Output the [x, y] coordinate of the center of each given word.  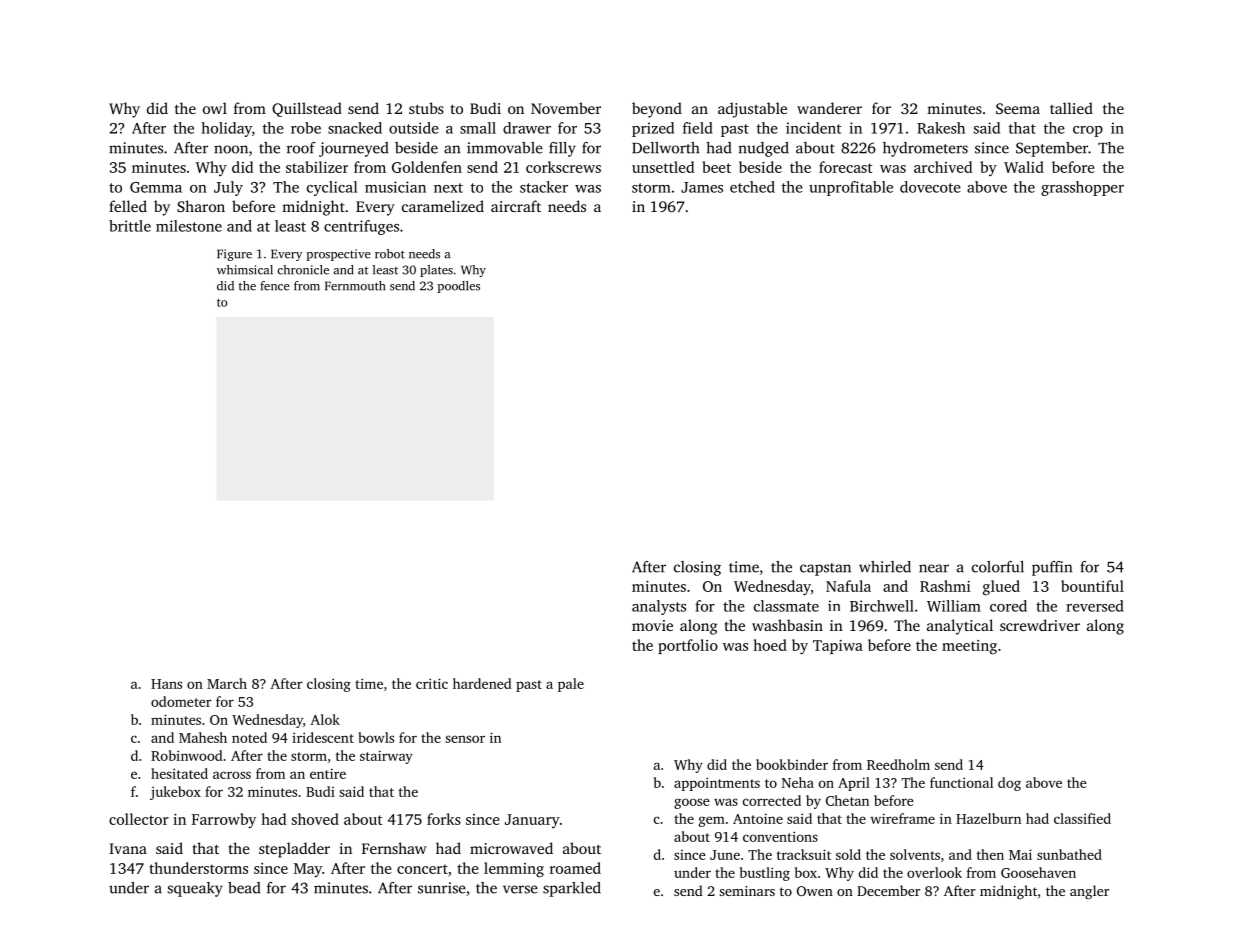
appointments [717, 784]
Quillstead [307, 109]
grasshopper [1082, 188]
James [702, 187]
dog [1009, 784]
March [227, 683]
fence [275, 286]
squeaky [195, 889]
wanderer [829, 108]
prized [653, 129]
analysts [659, 607]
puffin [1052, 568]
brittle [130, 226]
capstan [825, 569]
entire [328, 773]
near [934, 568]
